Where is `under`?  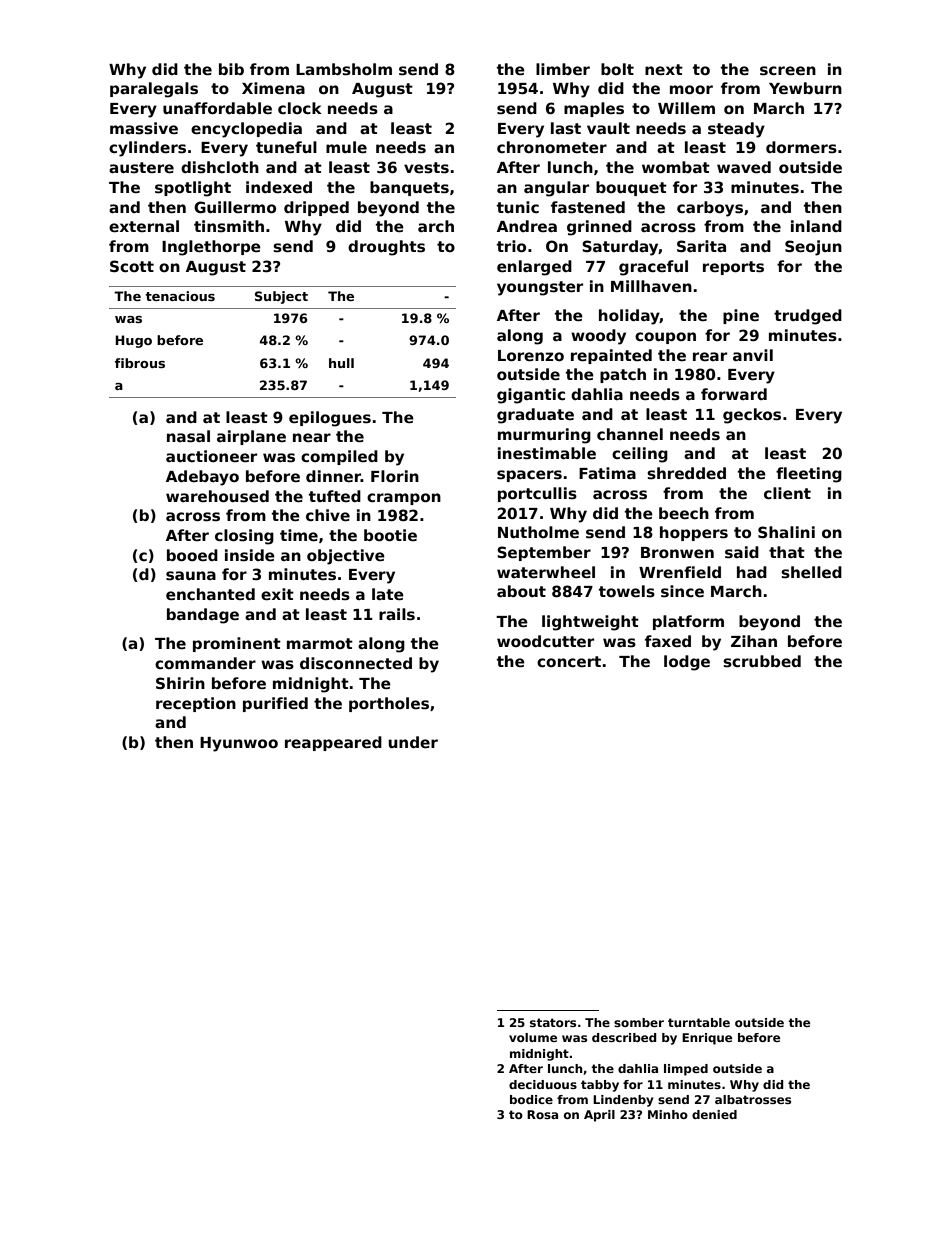 under is located at coordinates (413, 742).
